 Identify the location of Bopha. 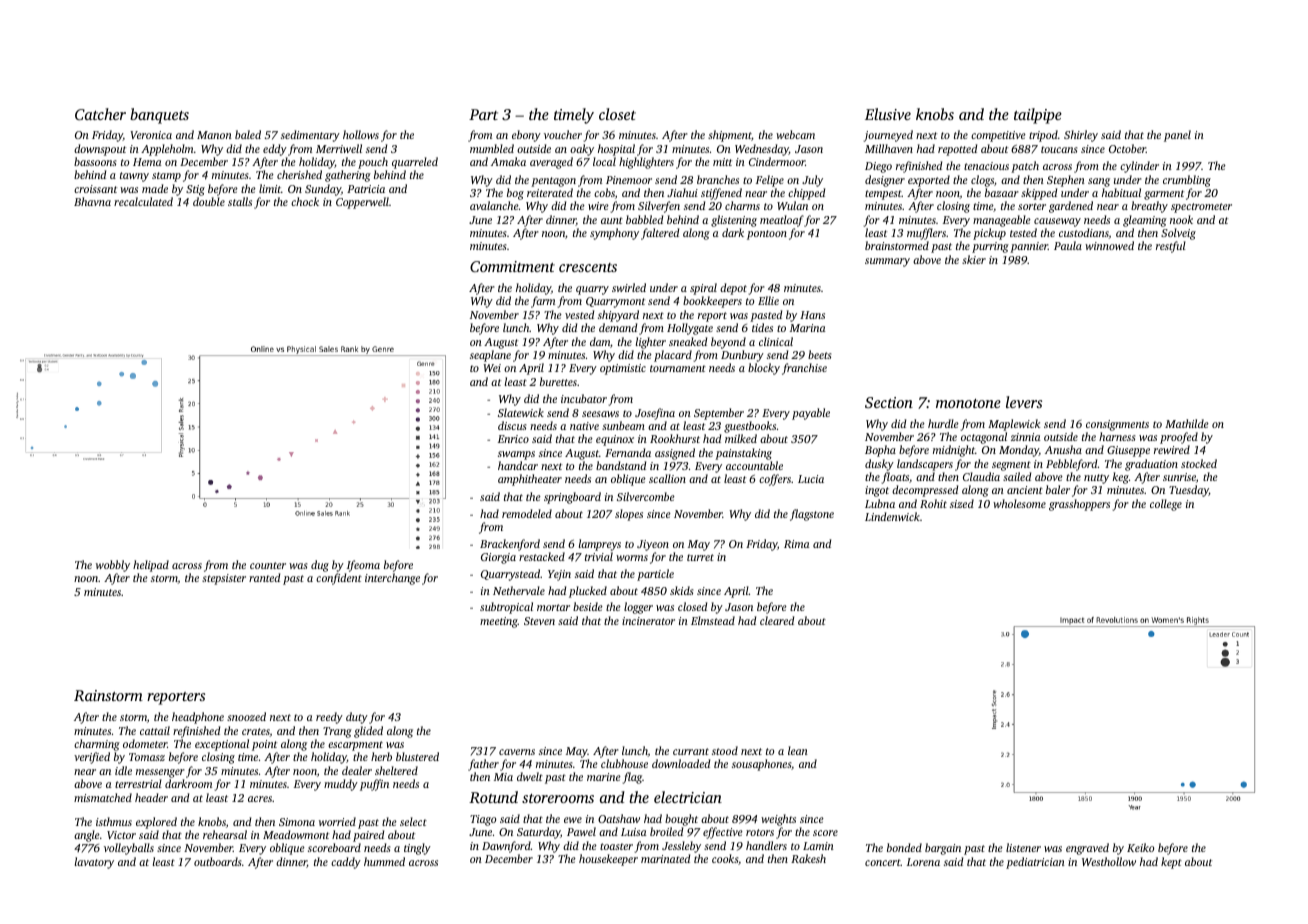
(880, 451).
